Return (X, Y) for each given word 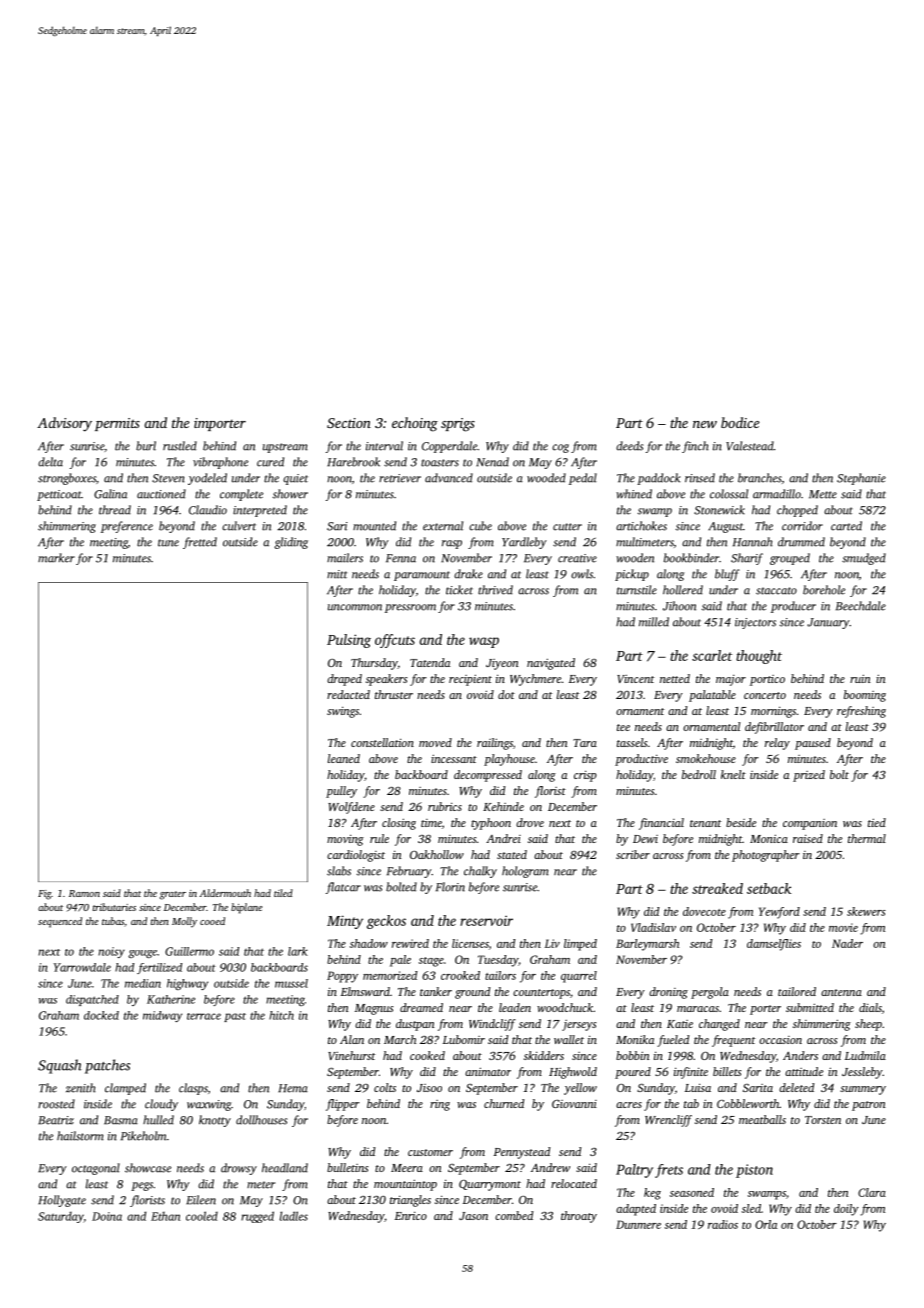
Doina (107, 1216)
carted (846, 526)
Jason (473, 1216)
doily (846, 1210)
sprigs (458, 425)
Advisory (64, 424)
